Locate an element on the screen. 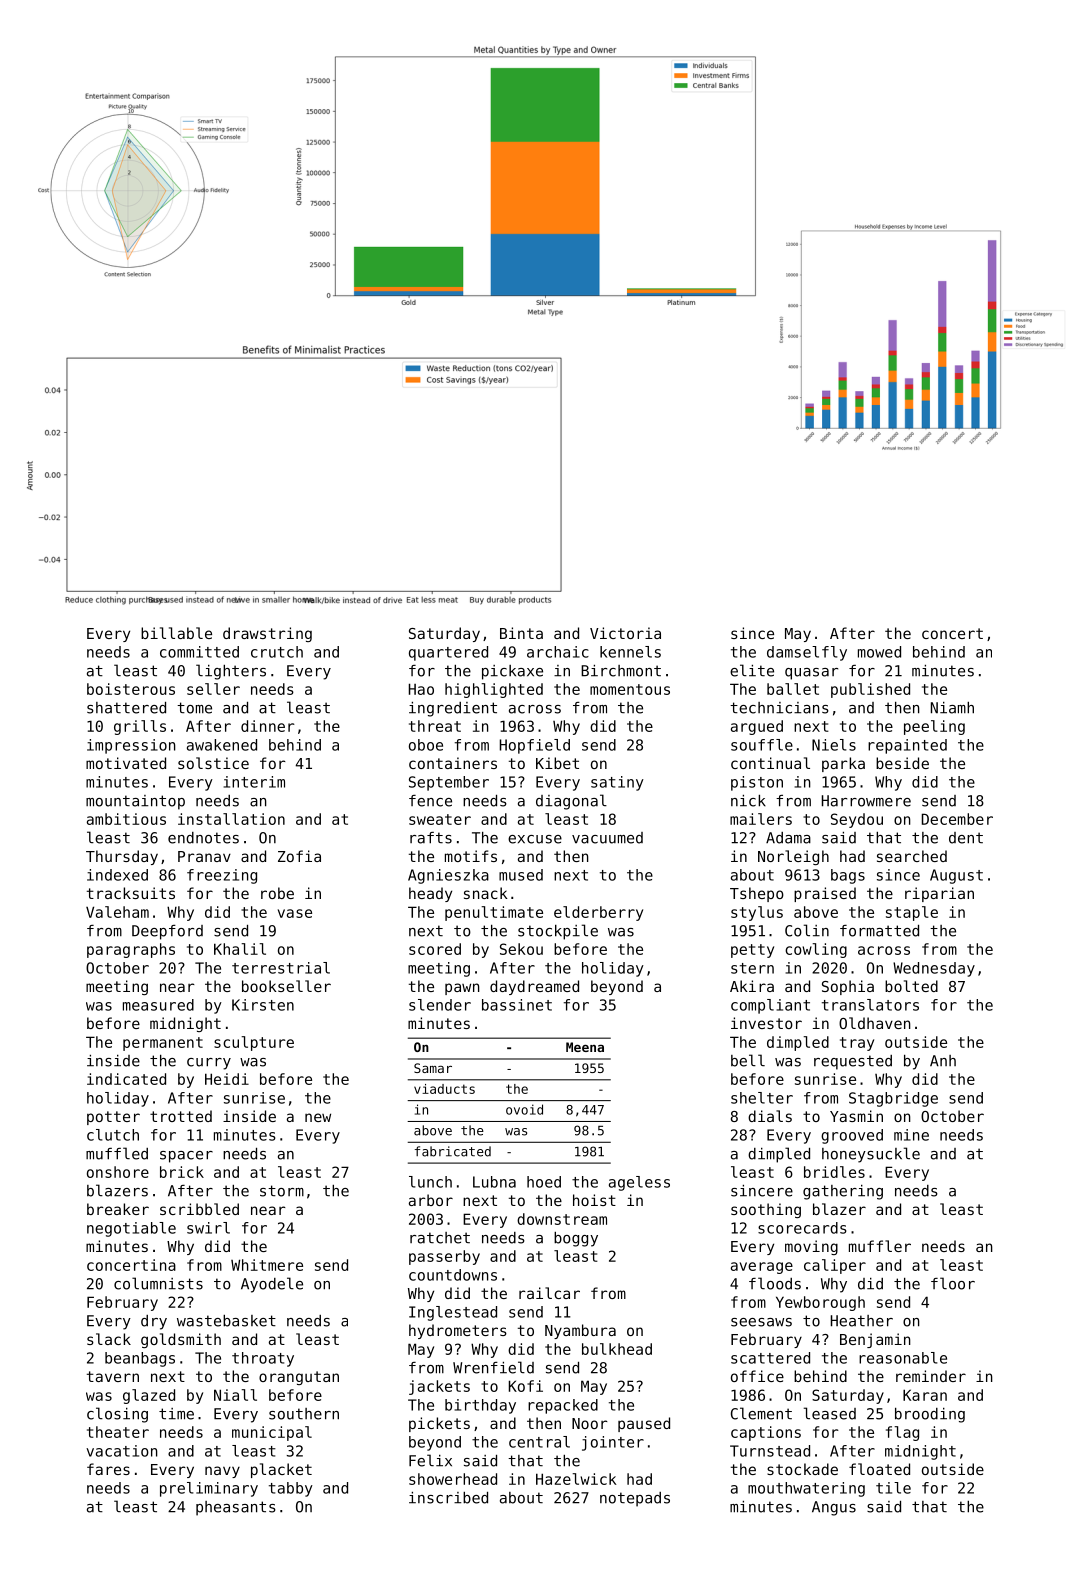 The width and height of the screenshot is (1088, 1575). Meena is located at coordinates (585, 1047).
